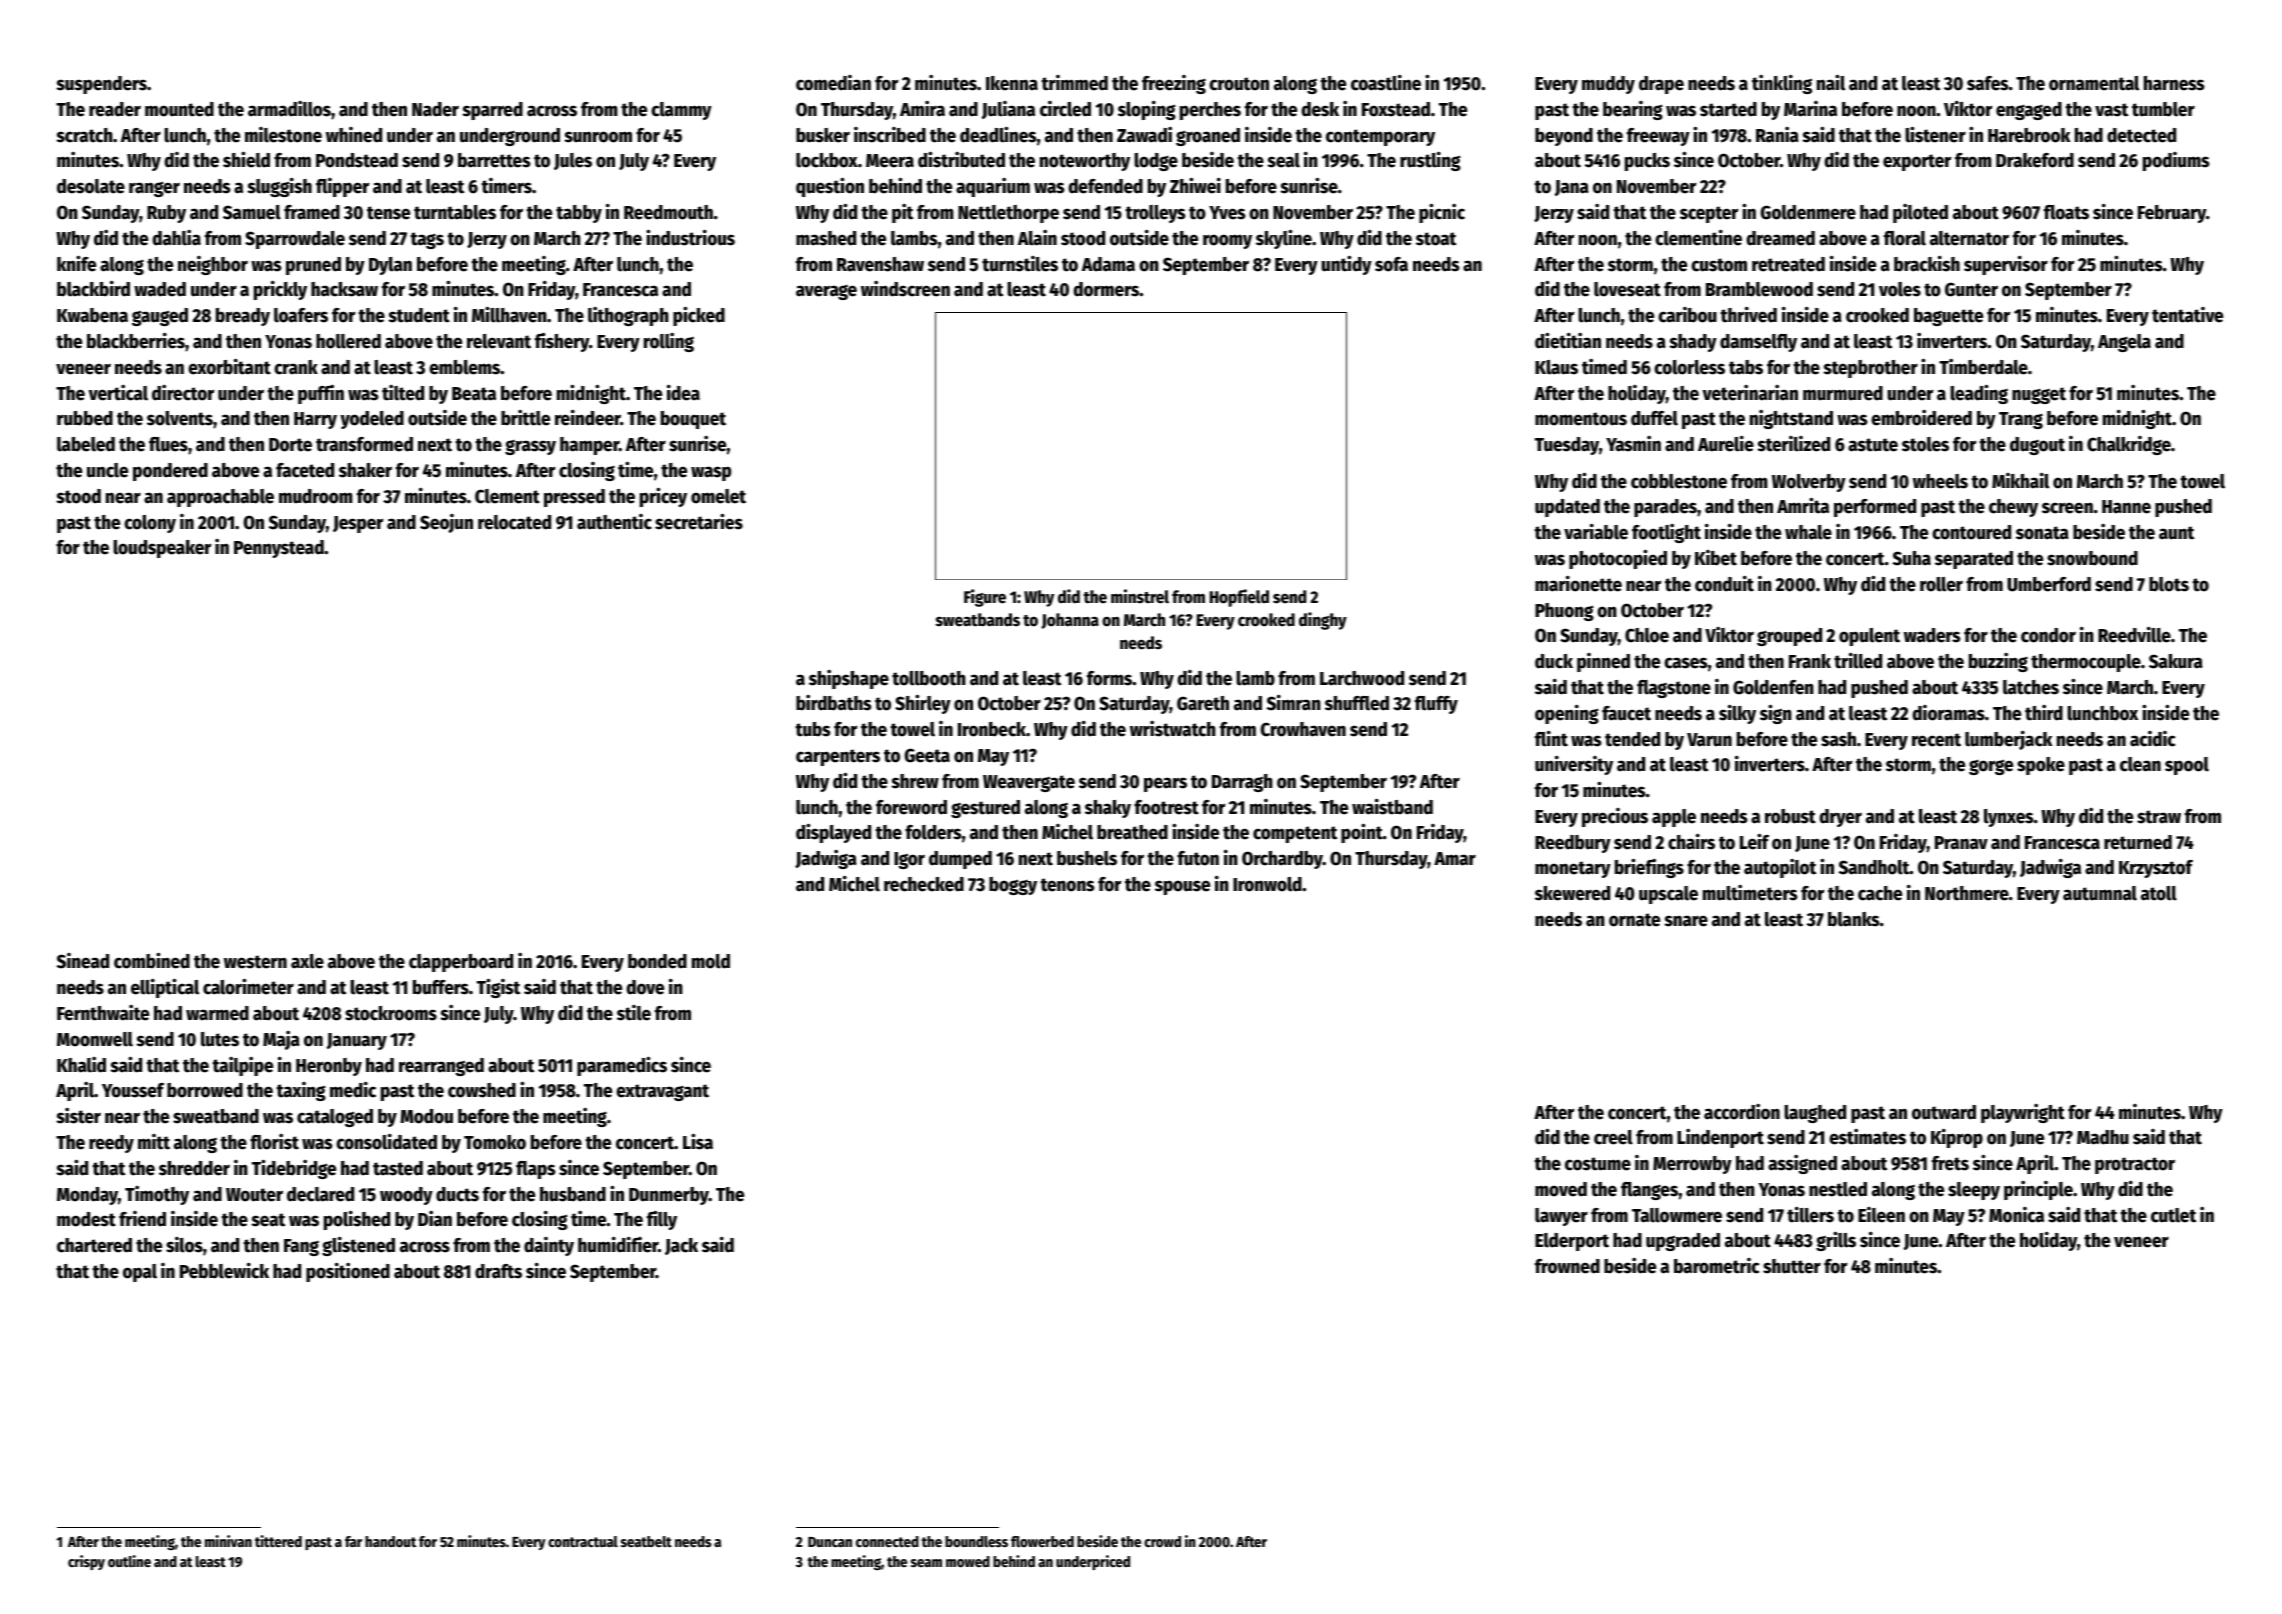 This image has height=1614, width=2282. I want to click on harness, so click(2174, 83).
